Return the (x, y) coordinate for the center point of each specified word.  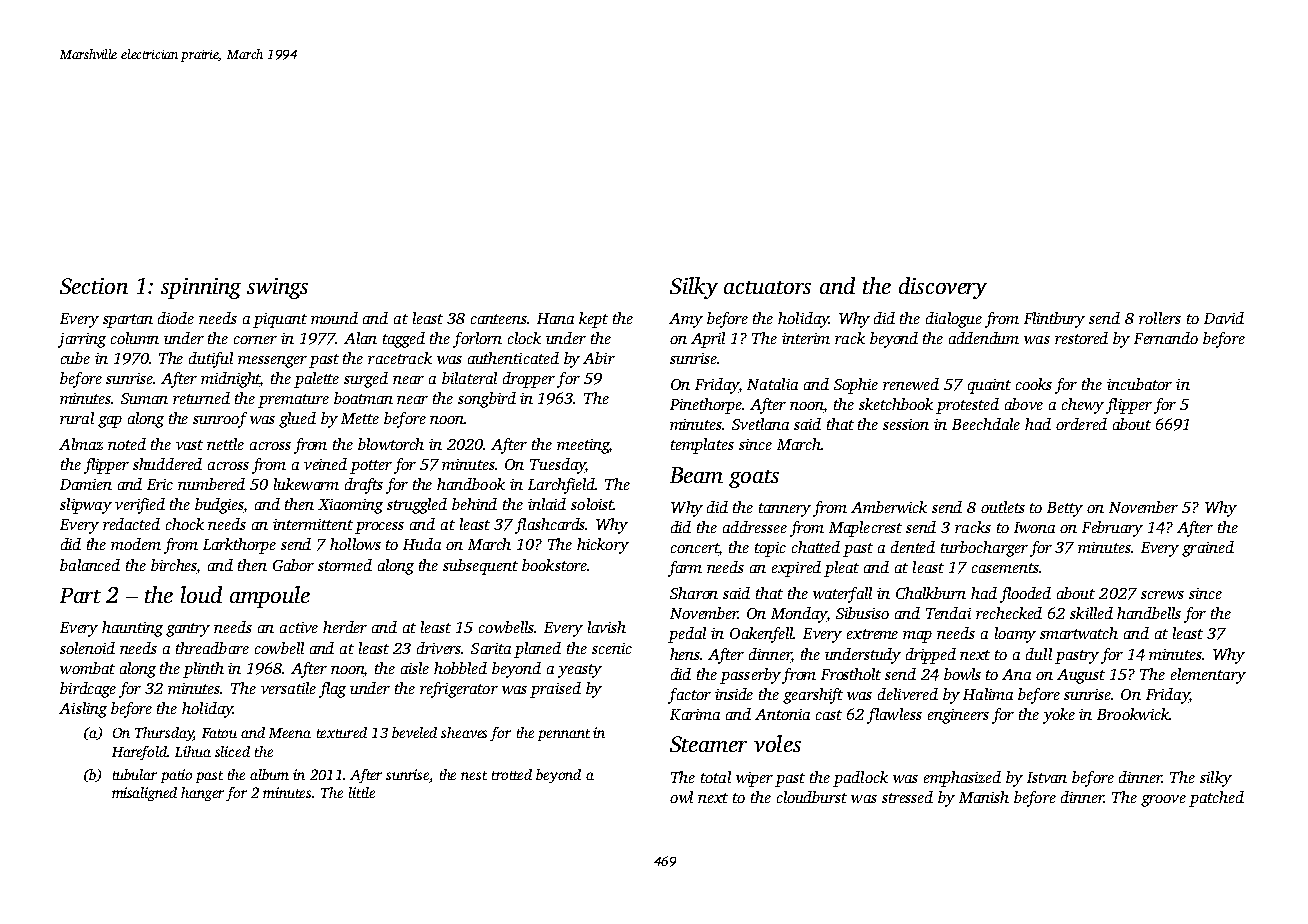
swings (277, 288)
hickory (603, 546)
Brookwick (1133, 714)
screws (1162, 595)
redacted (131, 524)
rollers (1160, 318)
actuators (767, 287)
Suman (144, 398)
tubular (135, 774)
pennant (564, 735)
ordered (1081, 424)
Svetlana (760, 424)
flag (332, 690)
